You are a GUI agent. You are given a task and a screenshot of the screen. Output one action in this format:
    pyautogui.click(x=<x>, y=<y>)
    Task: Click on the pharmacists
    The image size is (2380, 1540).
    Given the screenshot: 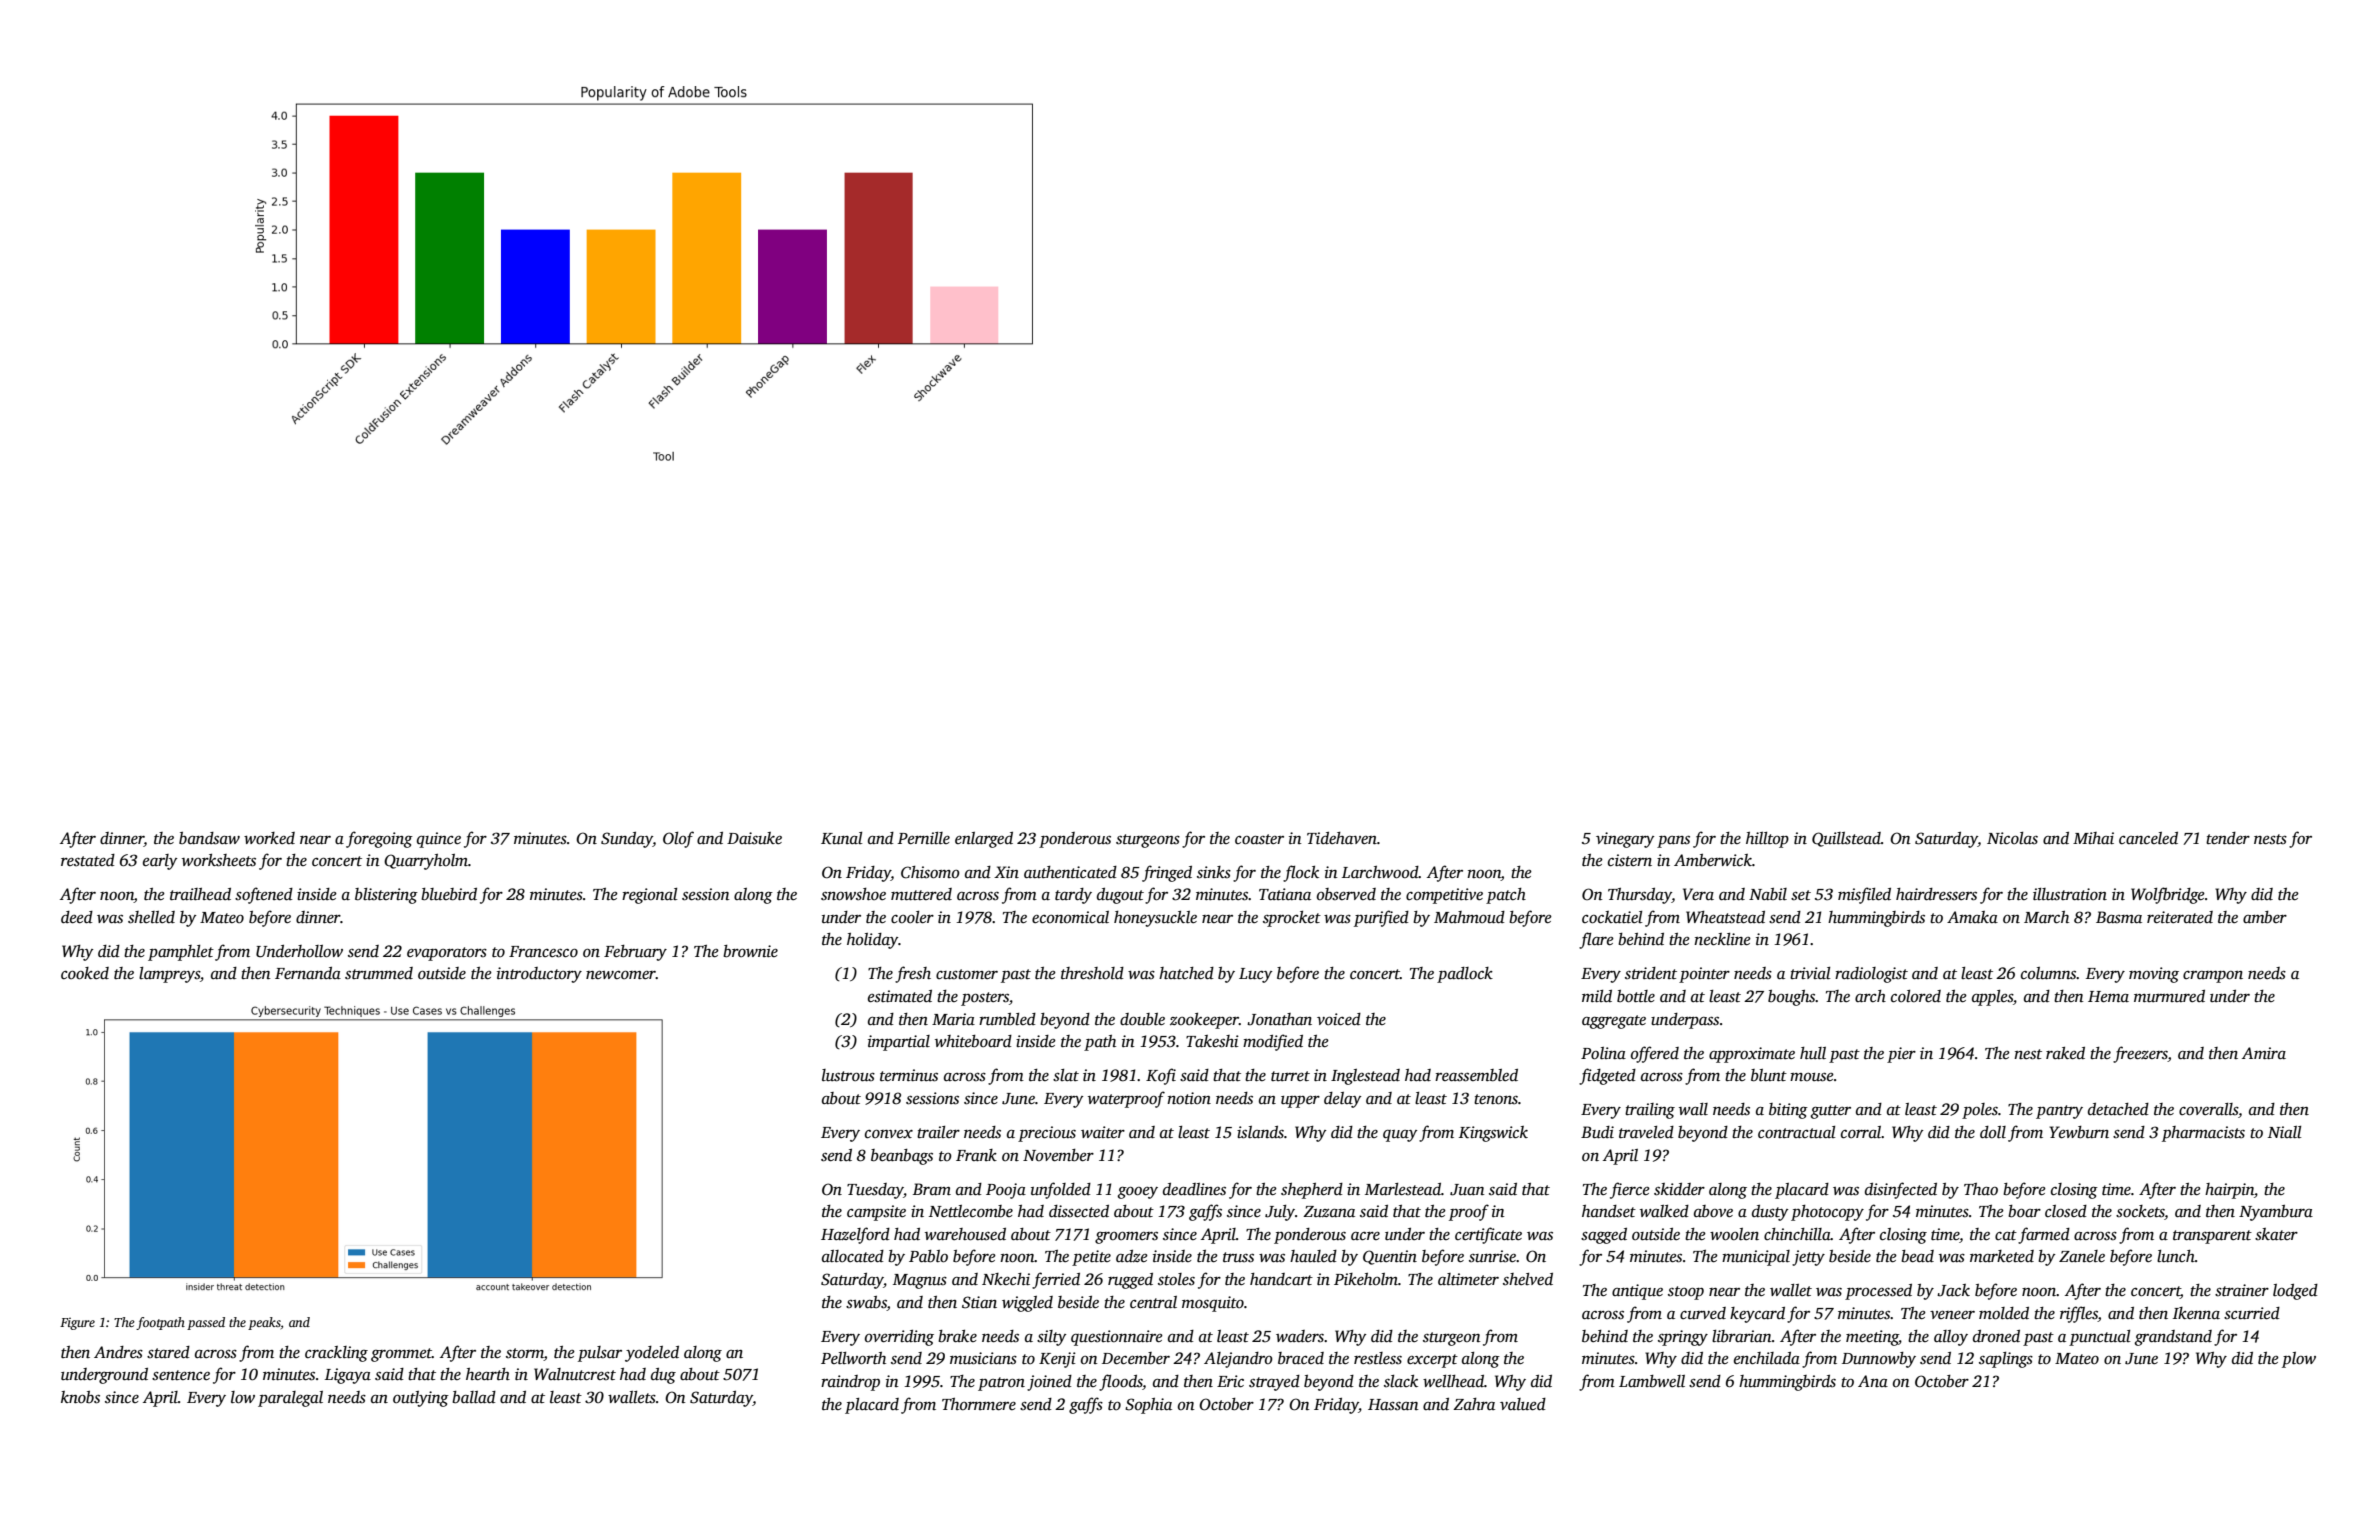 What is the action you would take?
    pyautogui.click(x=2203, y=1134)
